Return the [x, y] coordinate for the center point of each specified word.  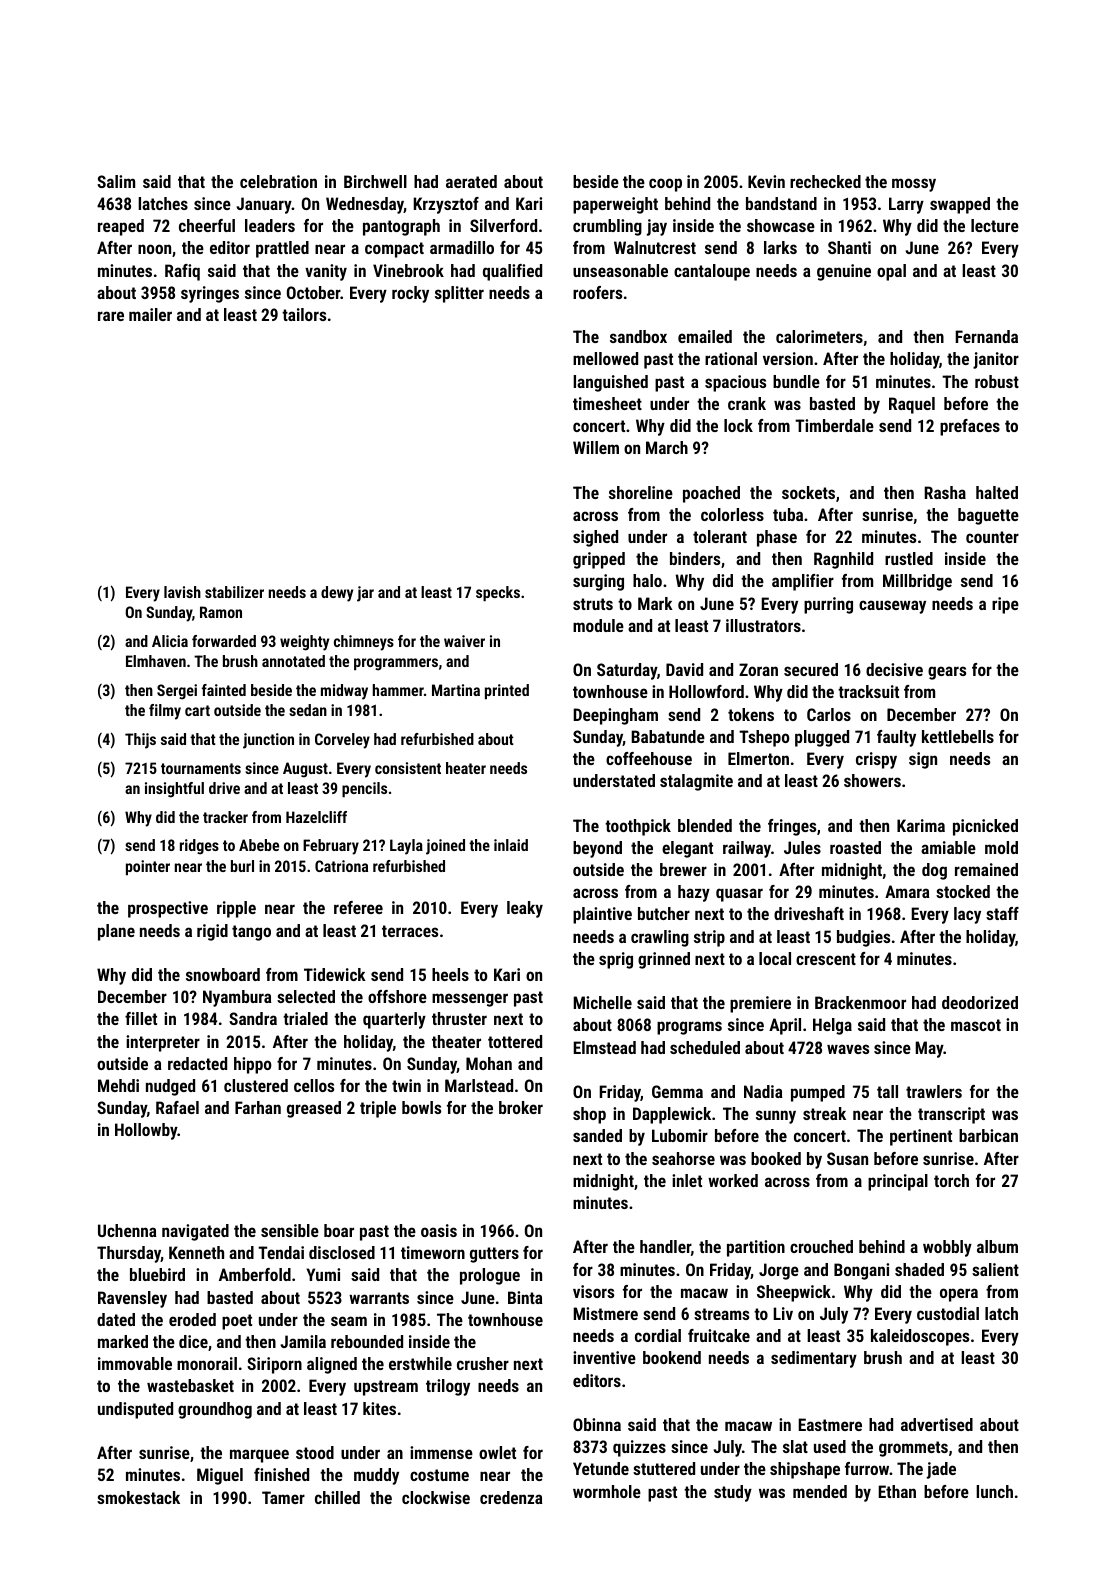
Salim [116, 181]
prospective [168, 909]
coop [665, 185]
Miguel [220, 1476]
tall [887, 1091]
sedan [308, 710]
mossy [914, 185]
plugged [822, 738]
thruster [459, 1018]
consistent [408, 768]
